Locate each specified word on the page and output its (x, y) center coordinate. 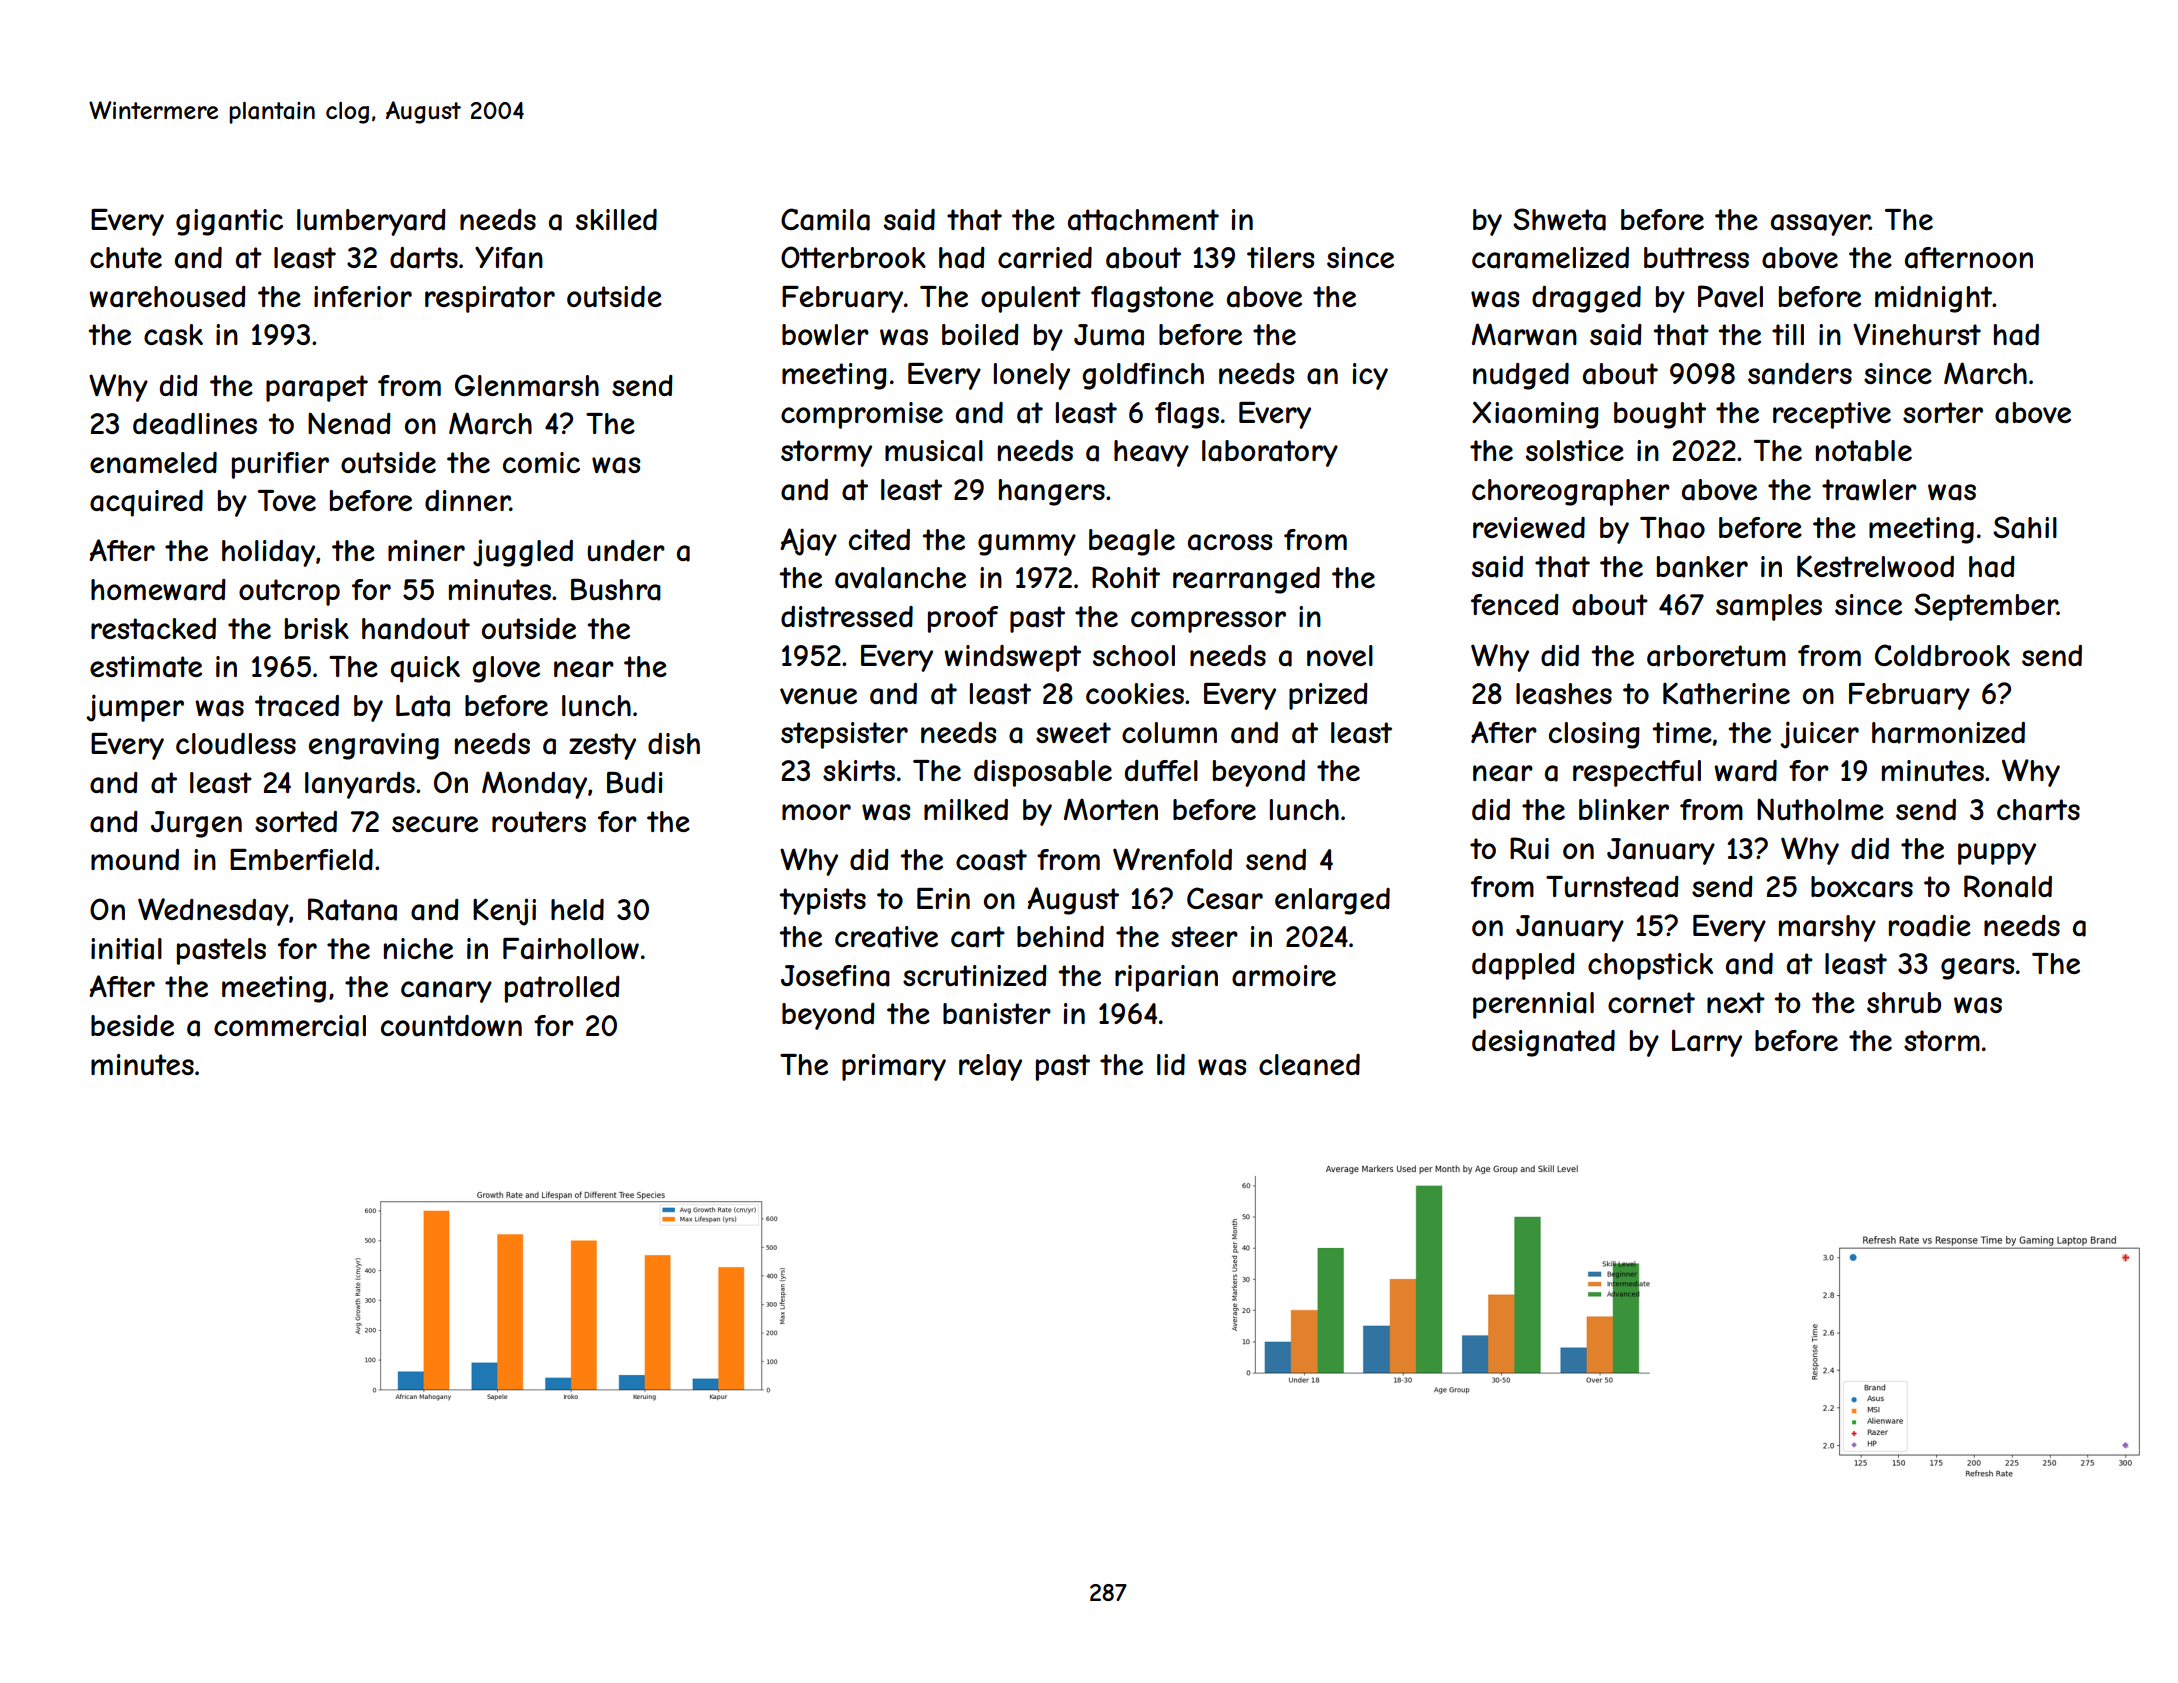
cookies (1135, 693)
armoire (1284, 976)
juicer (1819, 735)
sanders (1800, 374)
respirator (490, 299)
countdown (451, 1026)
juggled (523, 553)
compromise (862, 415)
